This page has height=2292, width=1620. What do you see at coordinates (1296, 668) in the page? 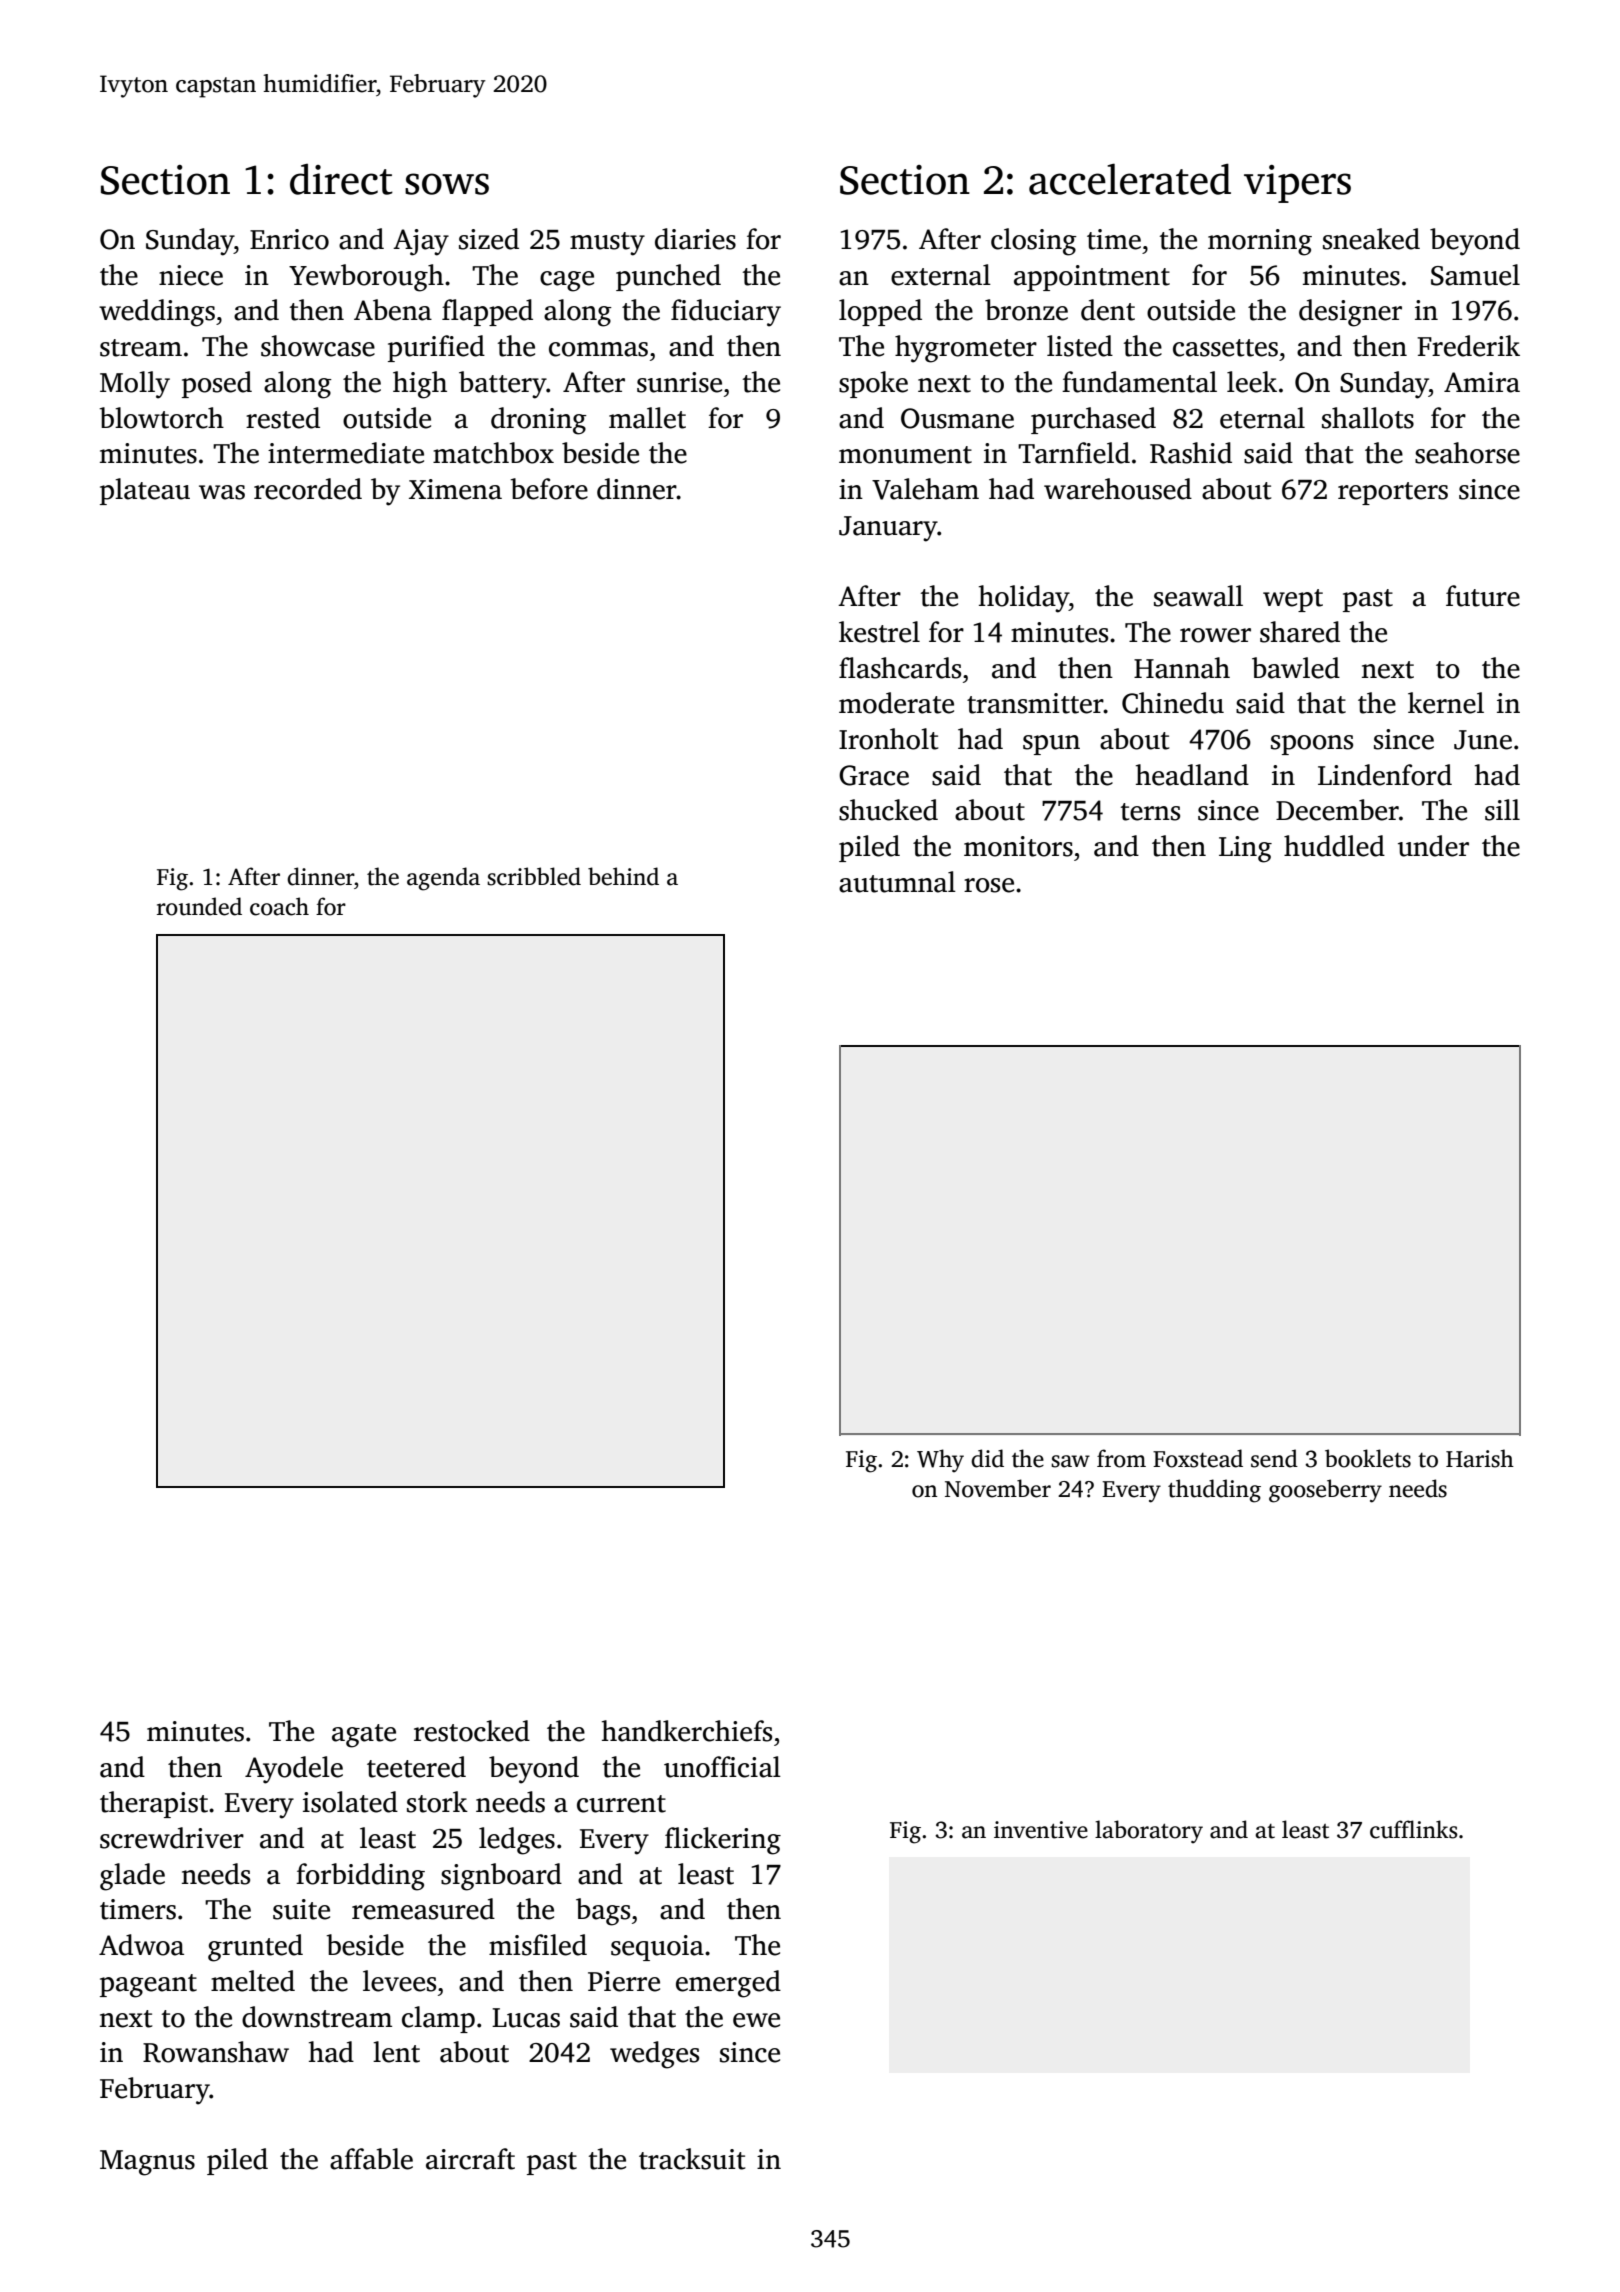
I see `bawled` at bounding box center [1296, 668].
